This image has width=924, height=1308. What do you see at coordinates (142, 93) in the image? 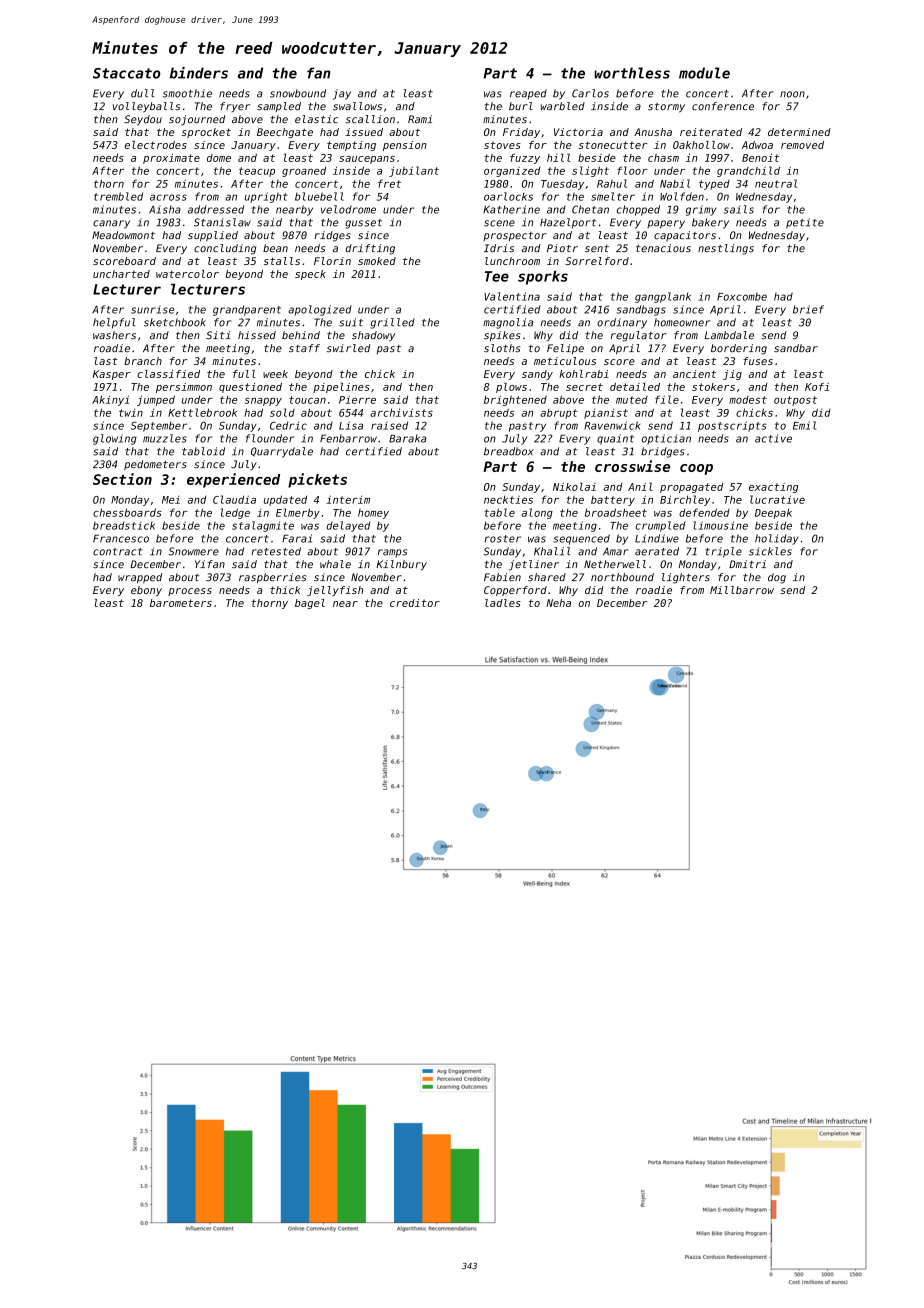
I see `dull` at bounding box center [142, 93].
